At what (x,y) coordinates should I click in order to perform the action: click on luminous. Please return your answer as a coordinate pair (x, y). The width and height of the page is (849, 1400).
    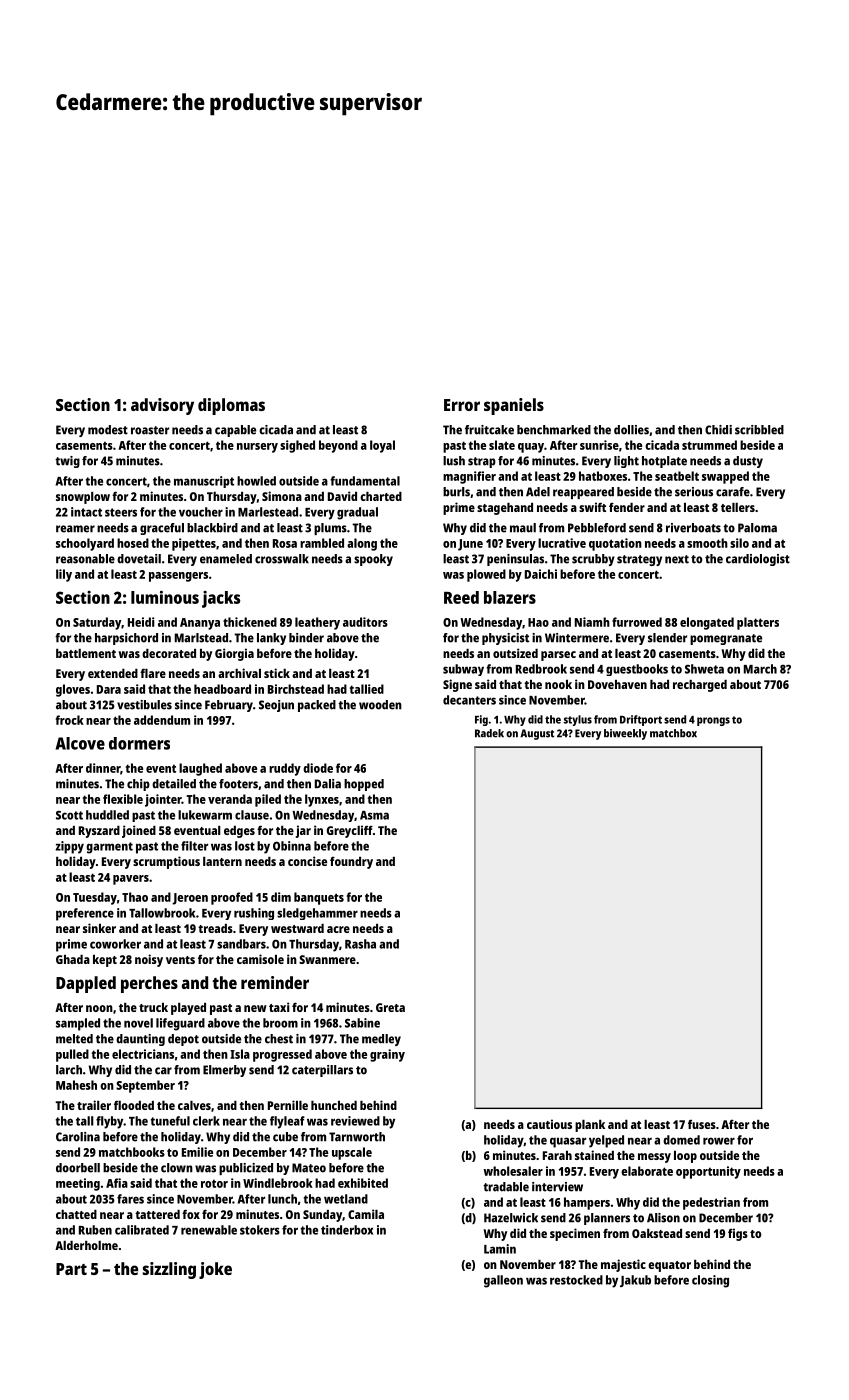
    Looking at the image, I should click on (165, 597).
